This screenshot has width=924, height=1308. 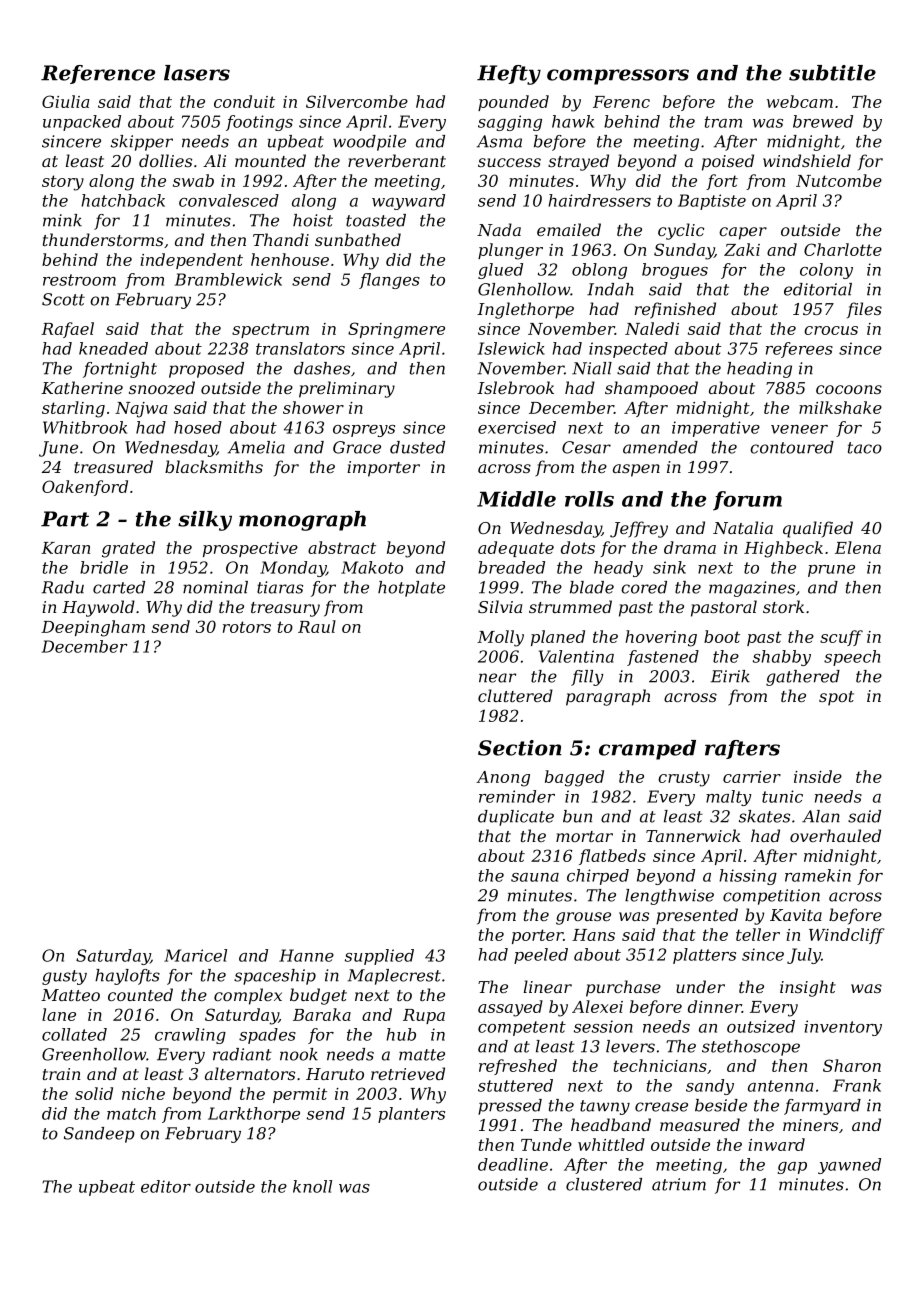 I want to click on lasers, so click(x=197, y=73).
